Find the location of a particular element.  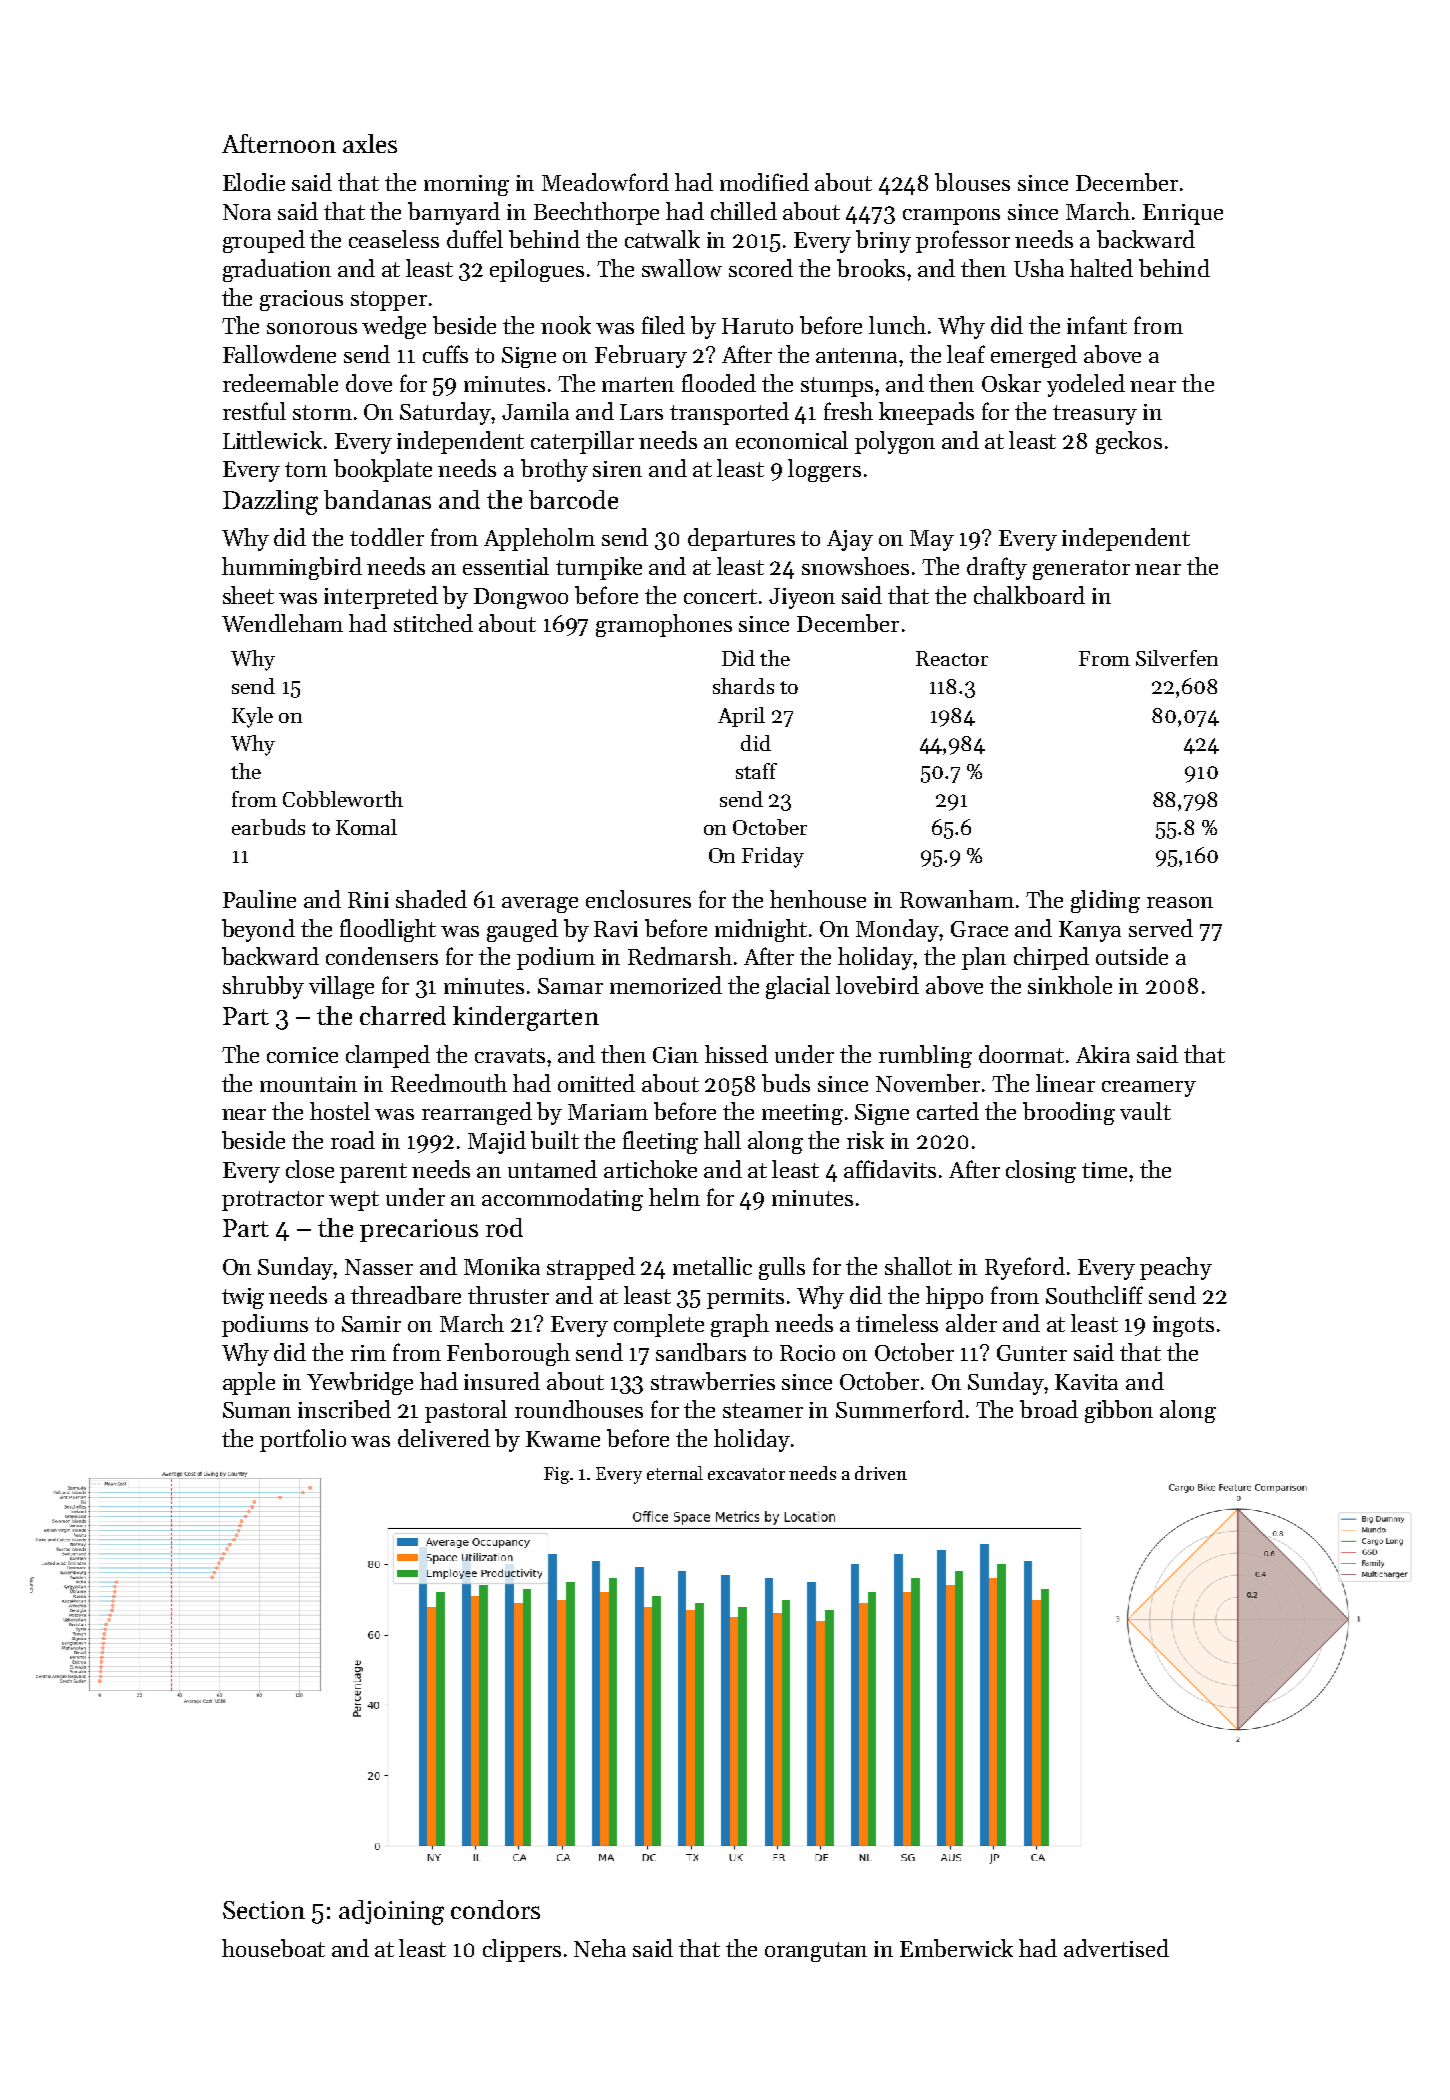

orangutan is located at coordinates (816, 1952).
